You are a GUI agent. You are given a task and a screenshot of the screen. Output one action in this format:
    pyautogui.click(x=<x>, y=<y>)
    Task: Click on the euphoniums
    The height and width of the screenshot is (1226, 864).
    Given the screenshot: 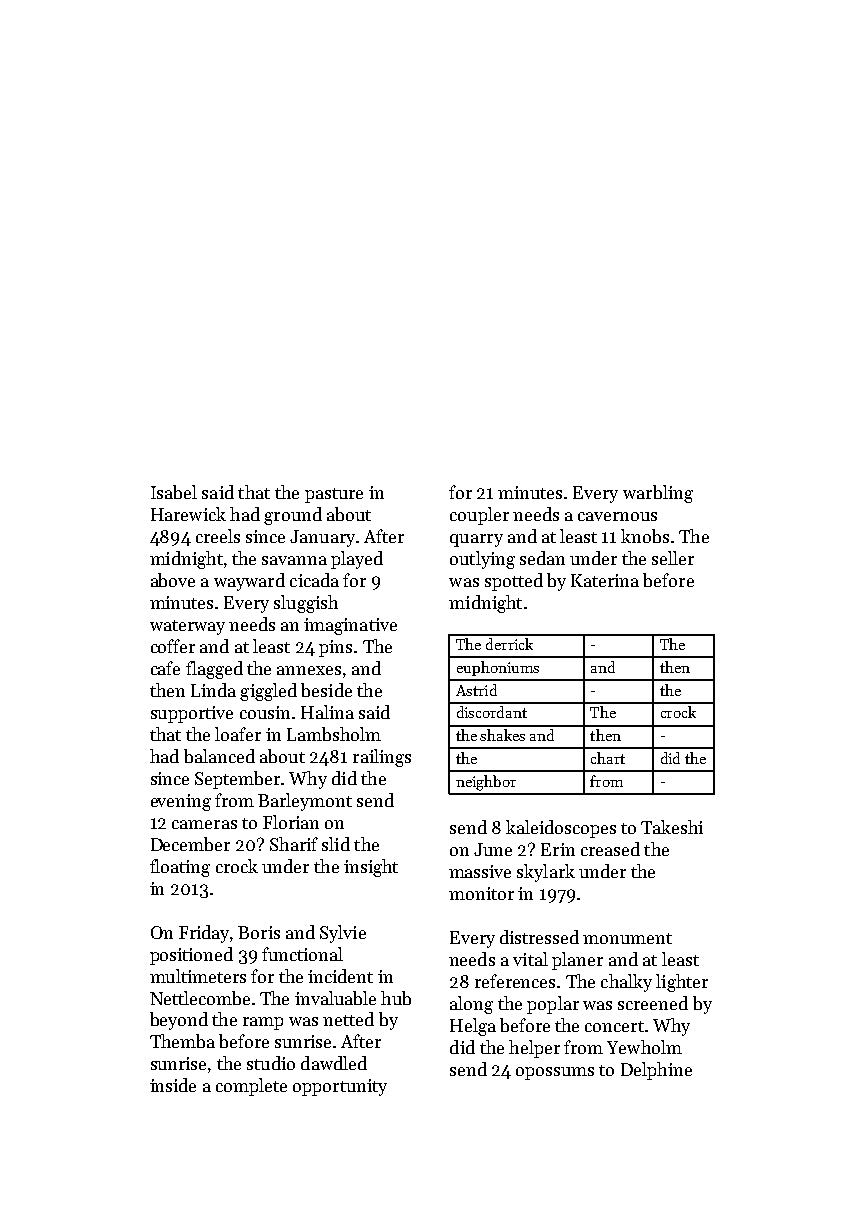 What is the action you would take?
    pyautogui.click(x=498, y=668)
